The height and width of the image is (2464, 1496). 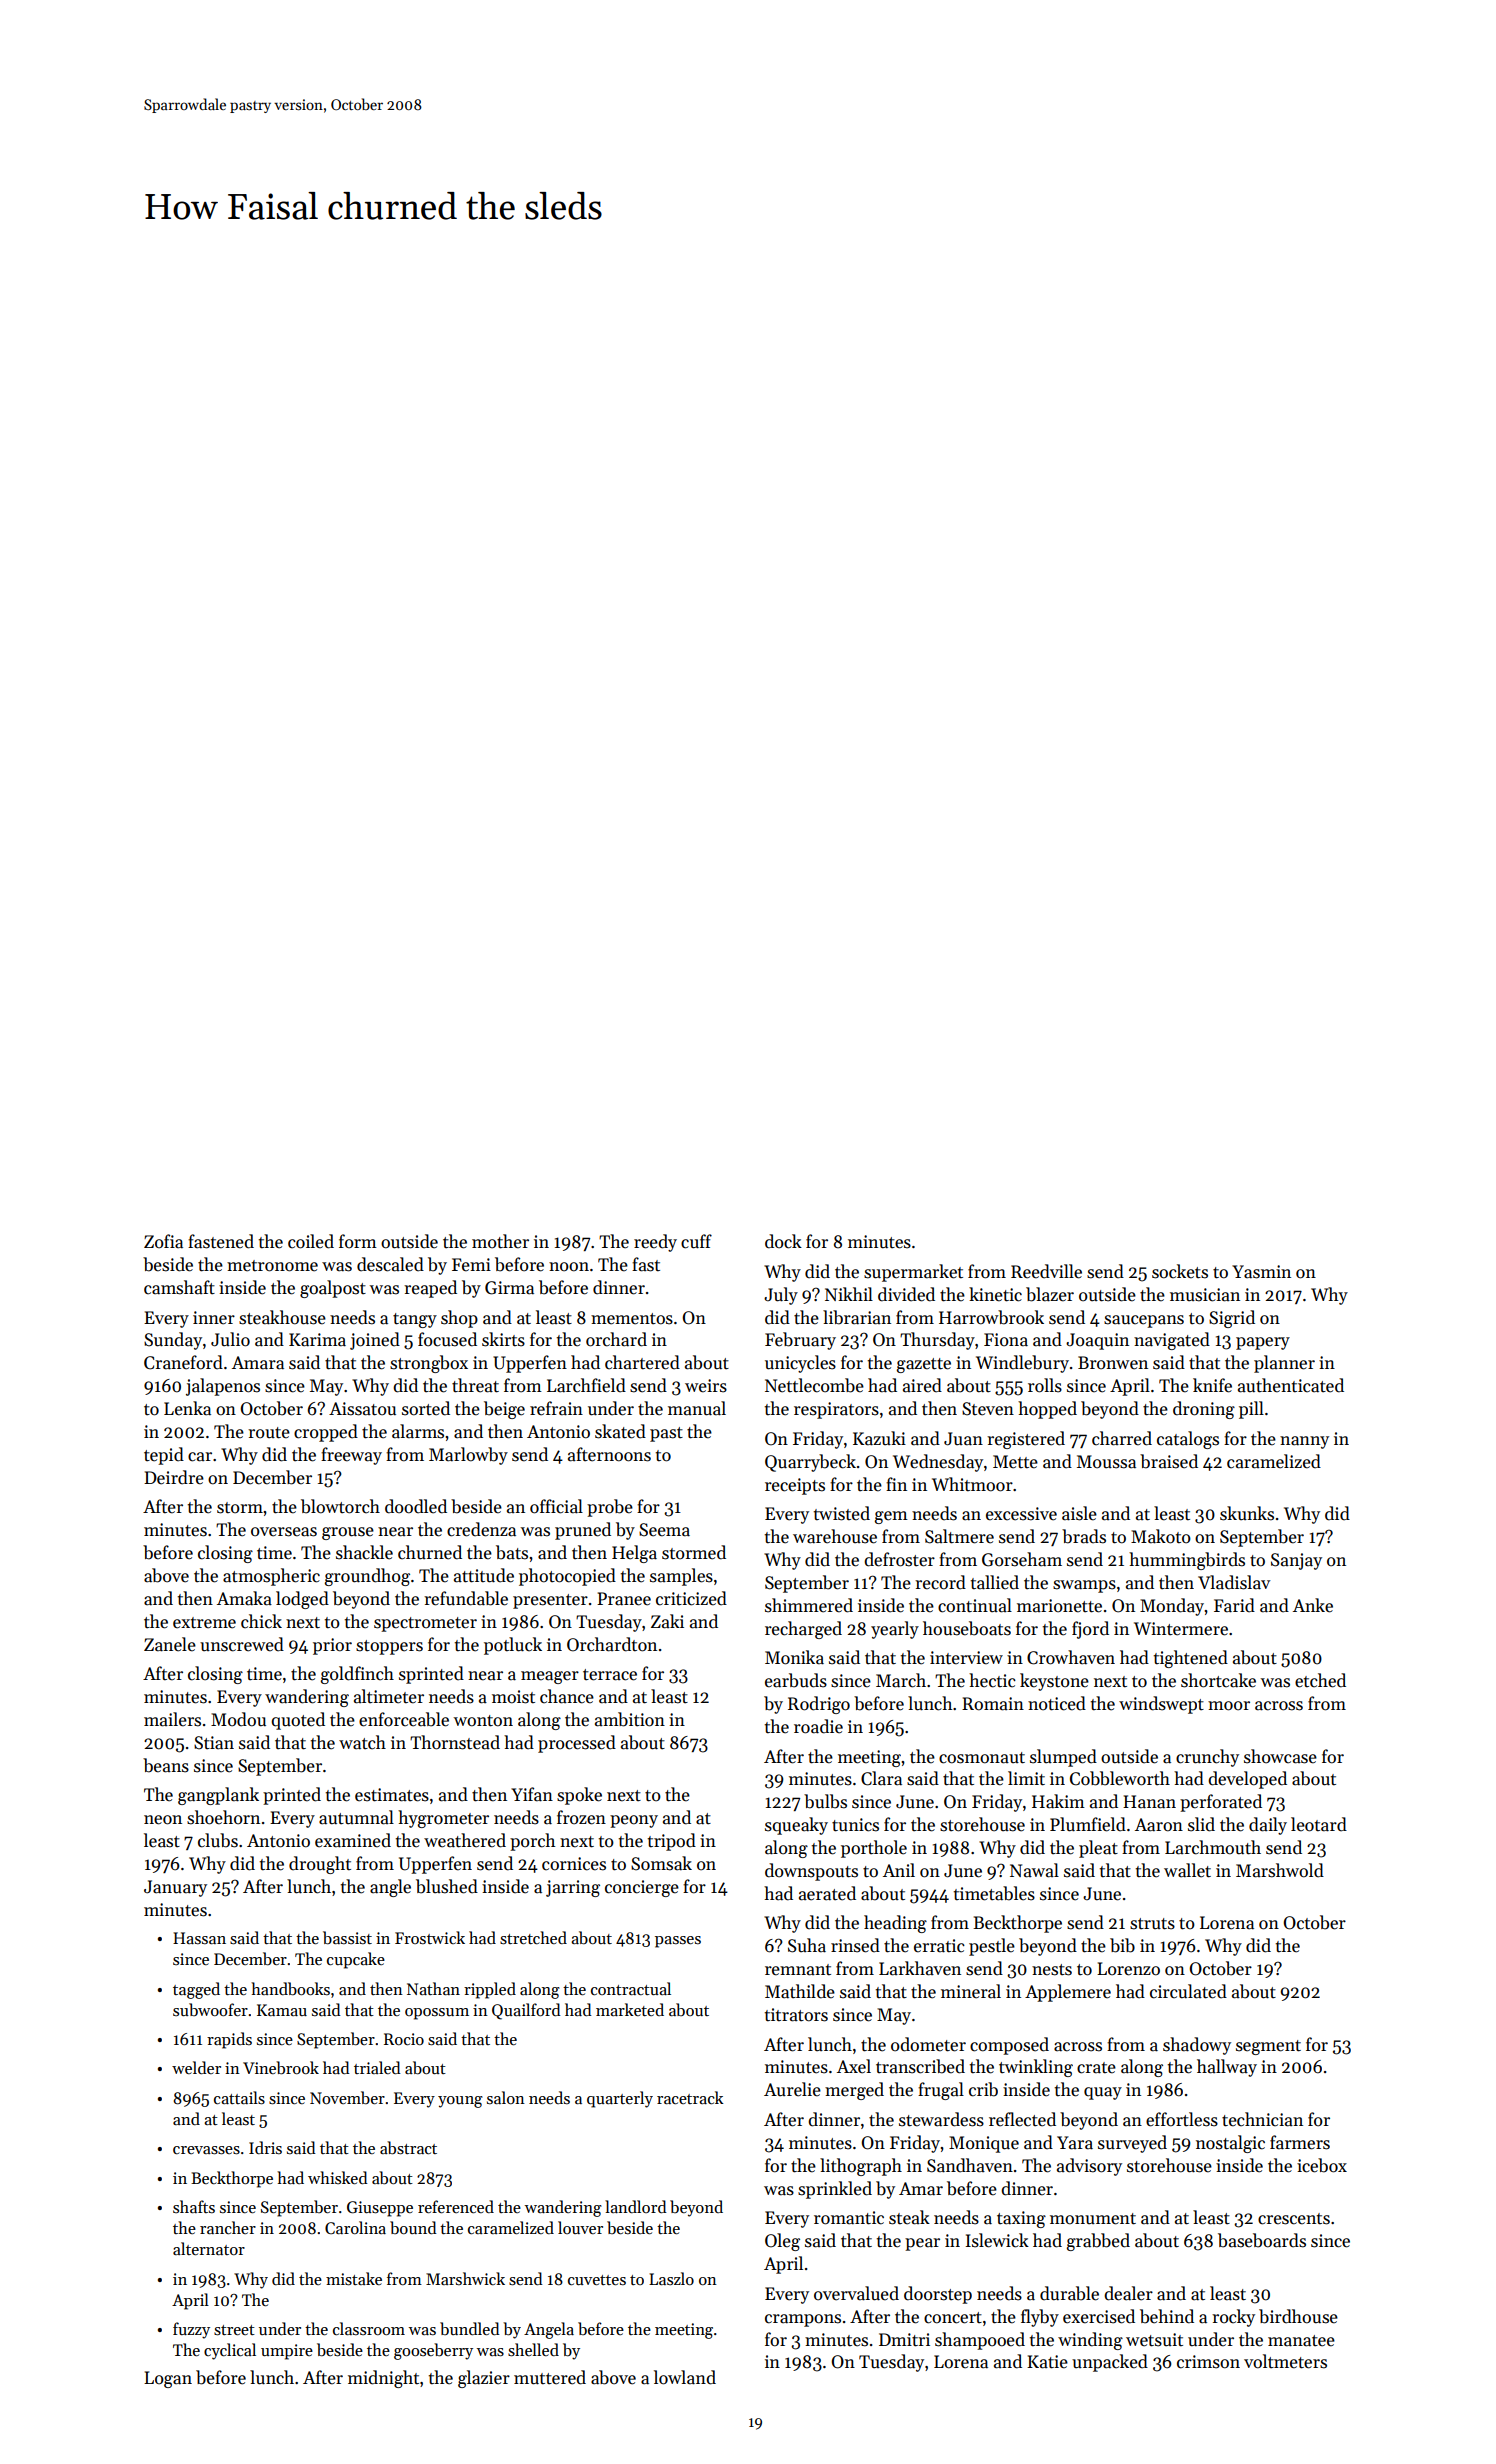 I want to click on March, so click(x=901, y=1680).
